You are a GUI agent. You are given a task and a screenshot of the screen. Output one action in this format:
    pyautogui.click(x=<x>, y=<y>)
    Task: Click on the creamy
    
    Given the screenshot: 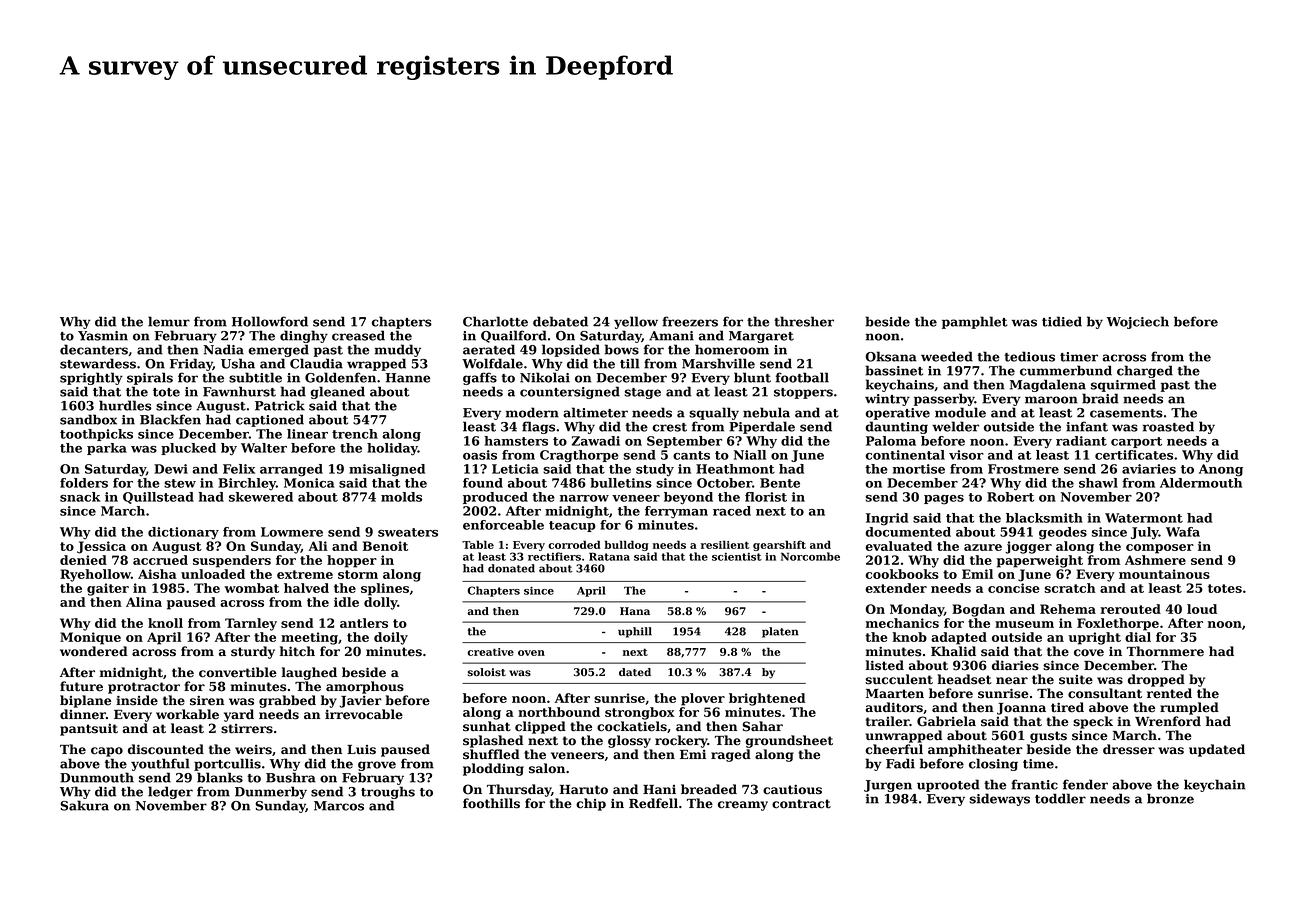 What is the action you would take?
    pyautogui.click(x=743, y=806)
